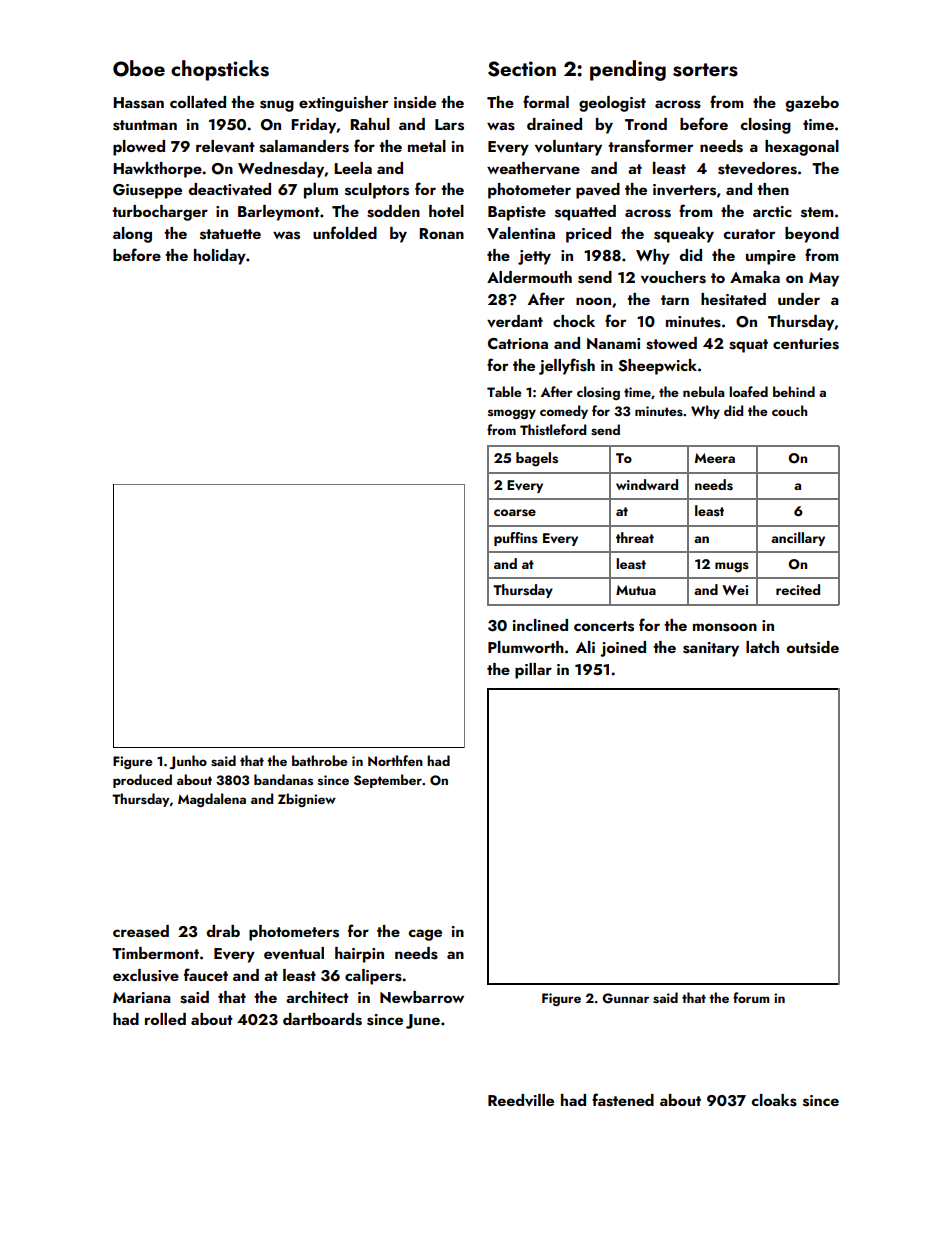 Image resolution: width=952 pixels, height=1233 pixels. I want to click on Section, so click(522, 69).
